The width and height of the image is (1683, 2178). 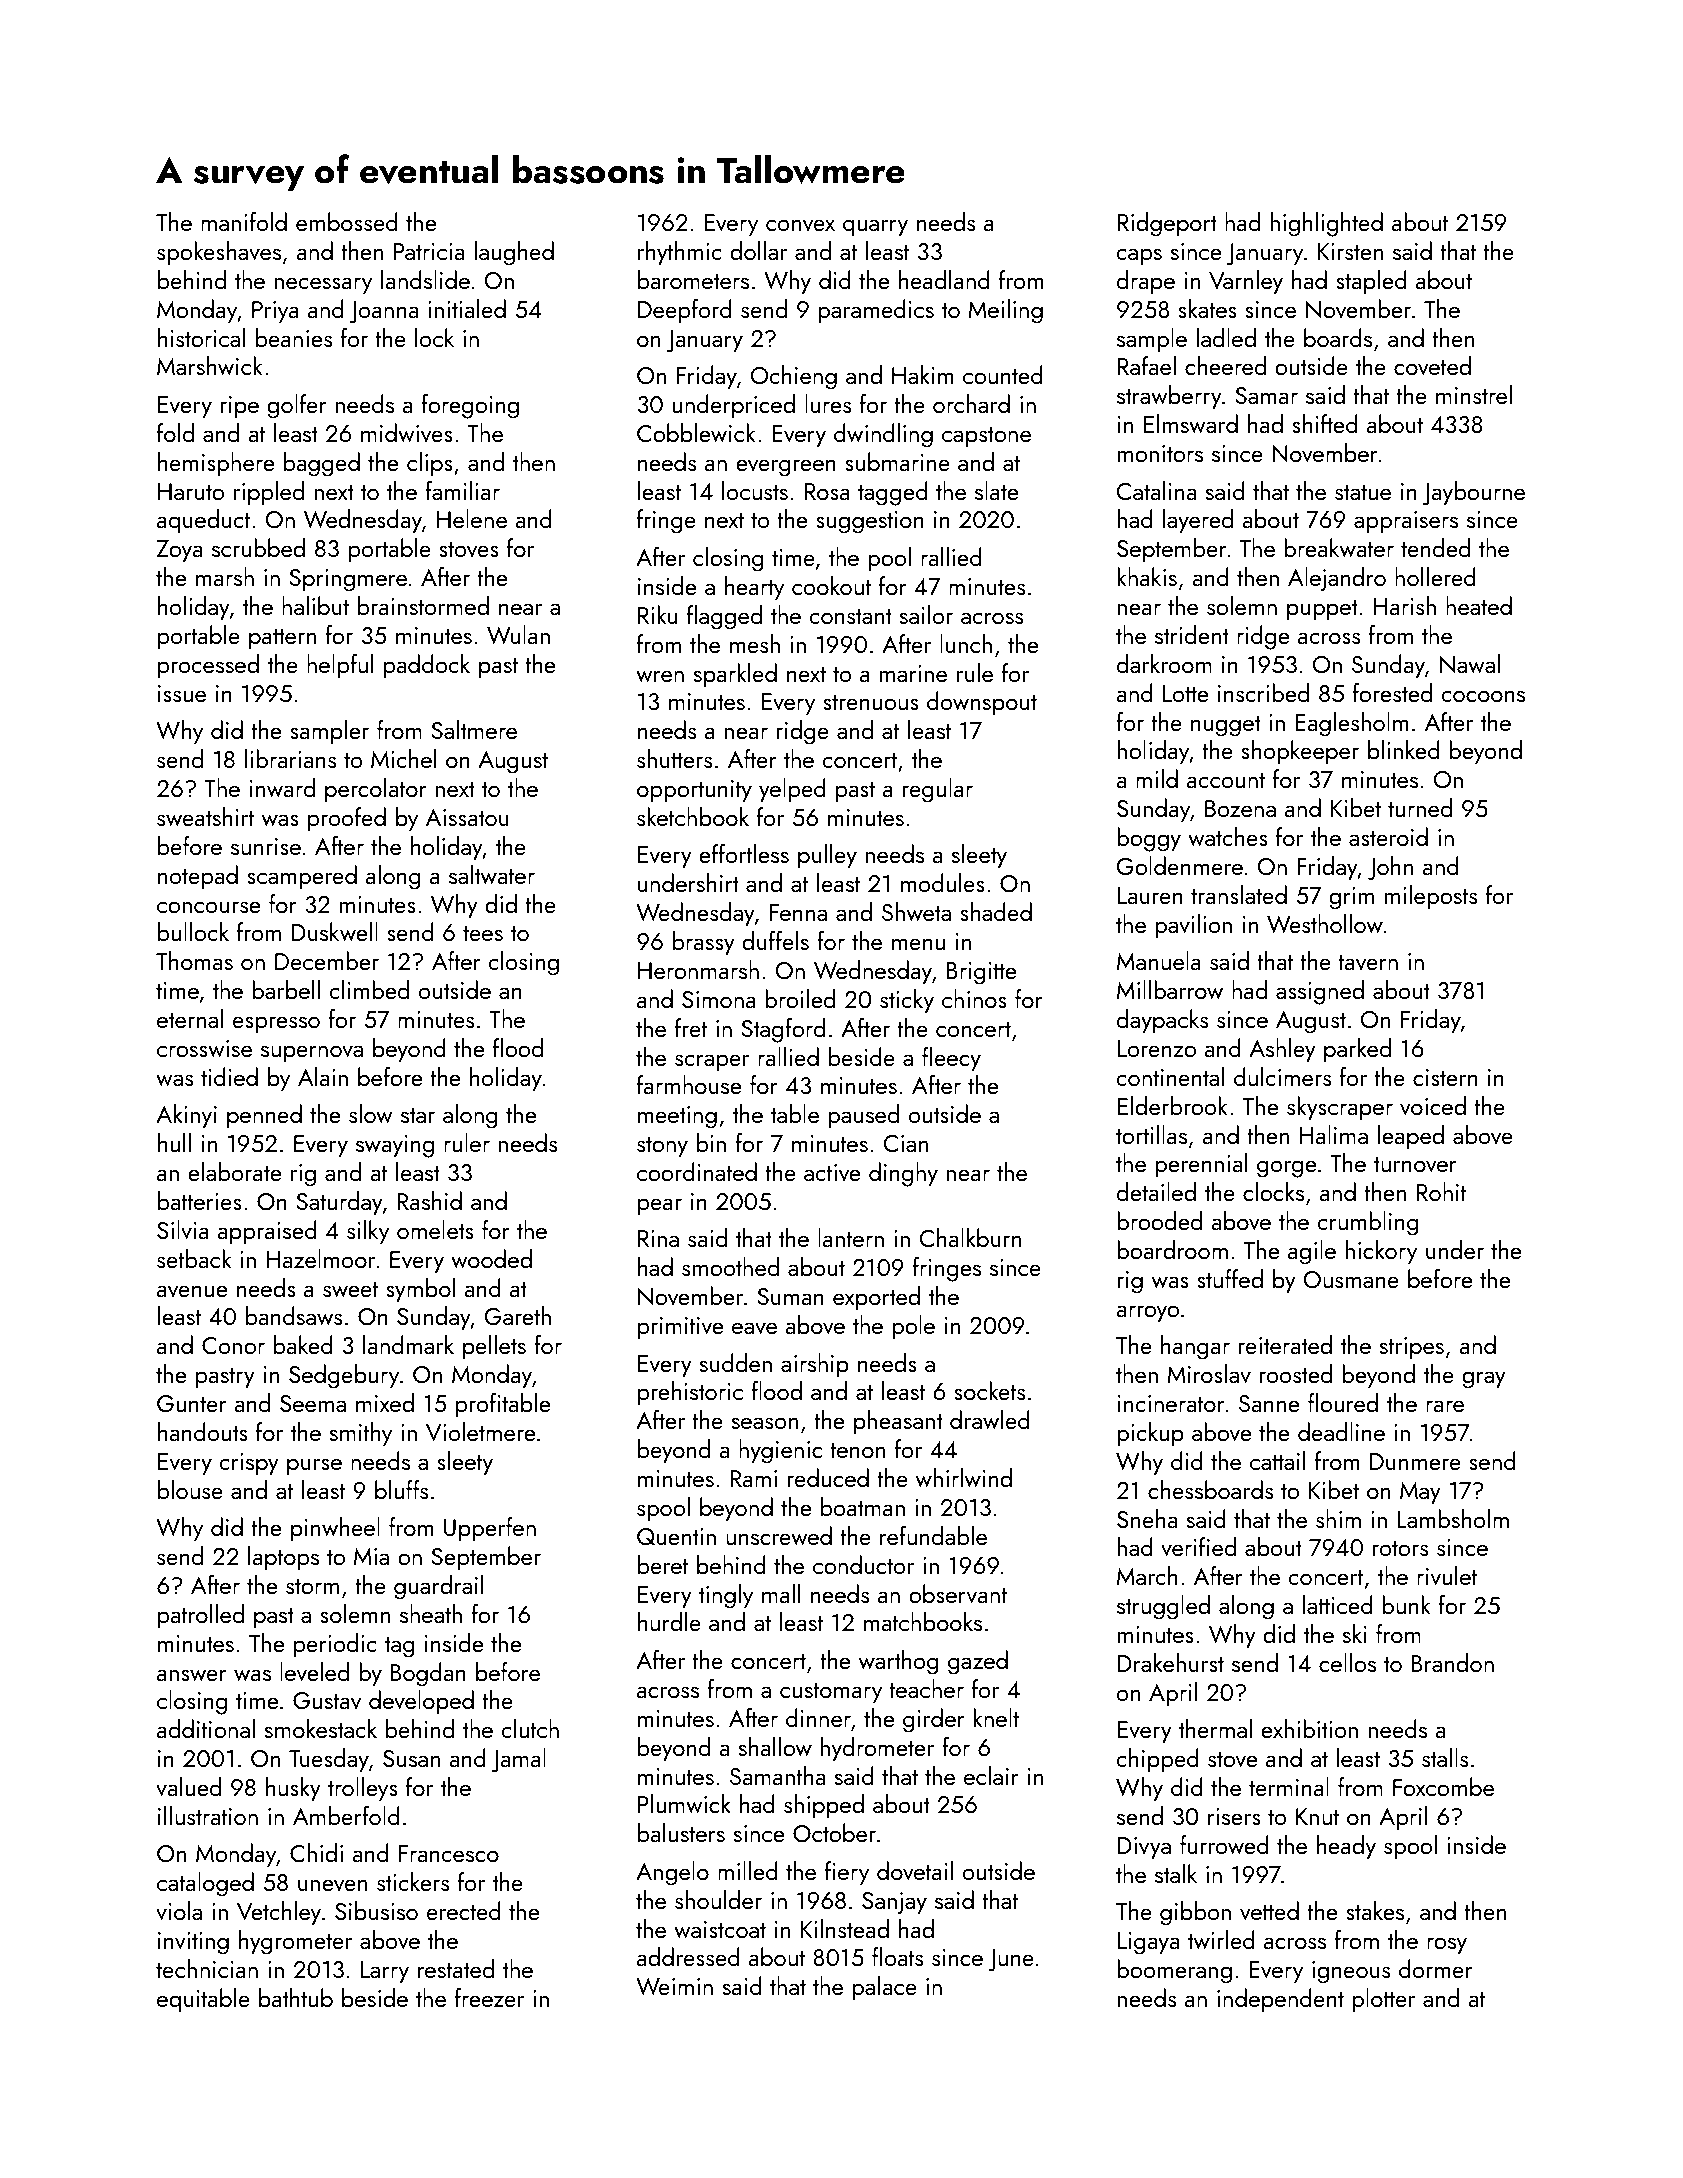 What do you see at coordinates (297, 406) in the image?
I see `golfer` at bounding box center [297, 406].
